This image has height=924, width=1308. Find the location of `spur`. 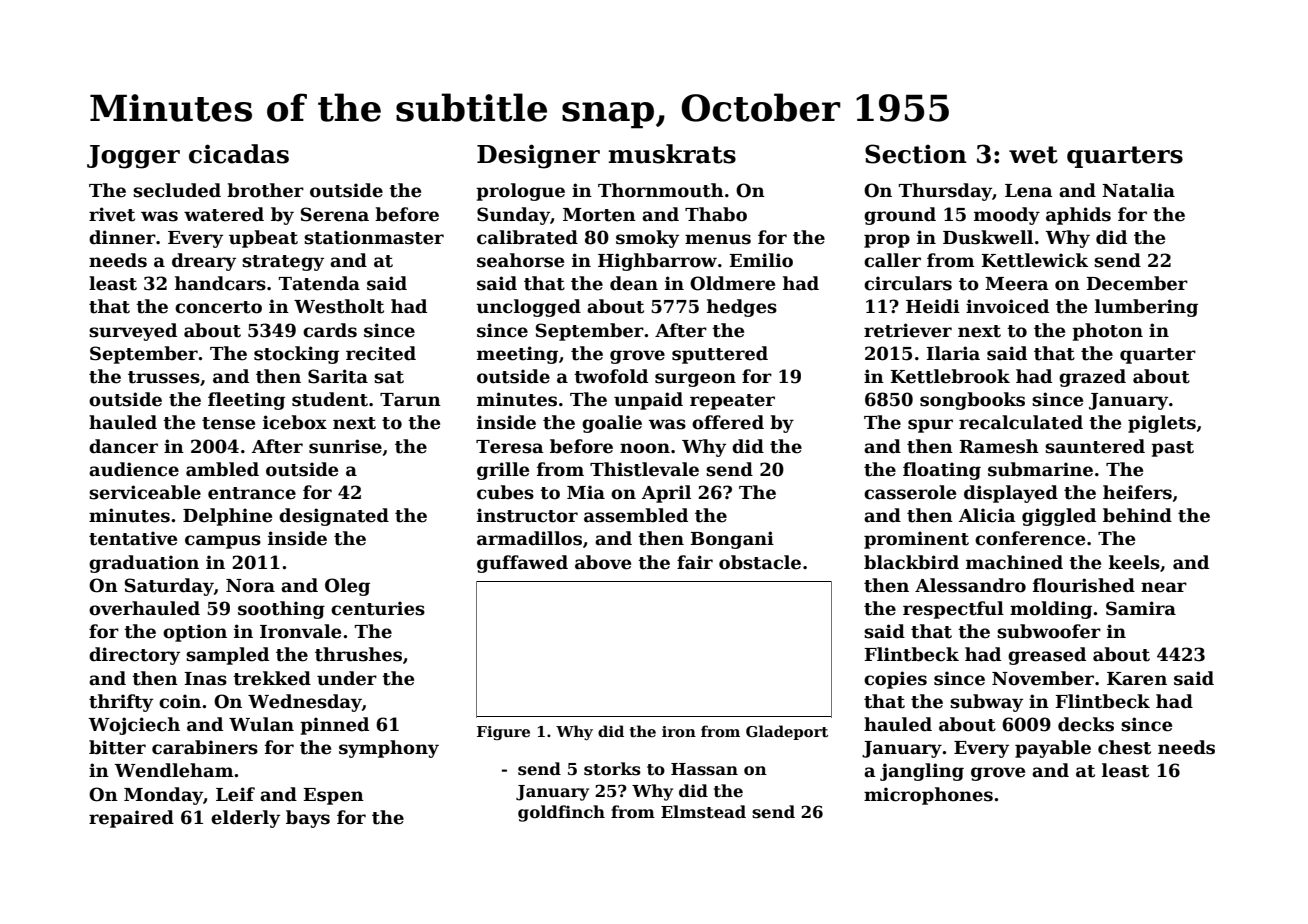

spur is located at coordinates (930, 426).
